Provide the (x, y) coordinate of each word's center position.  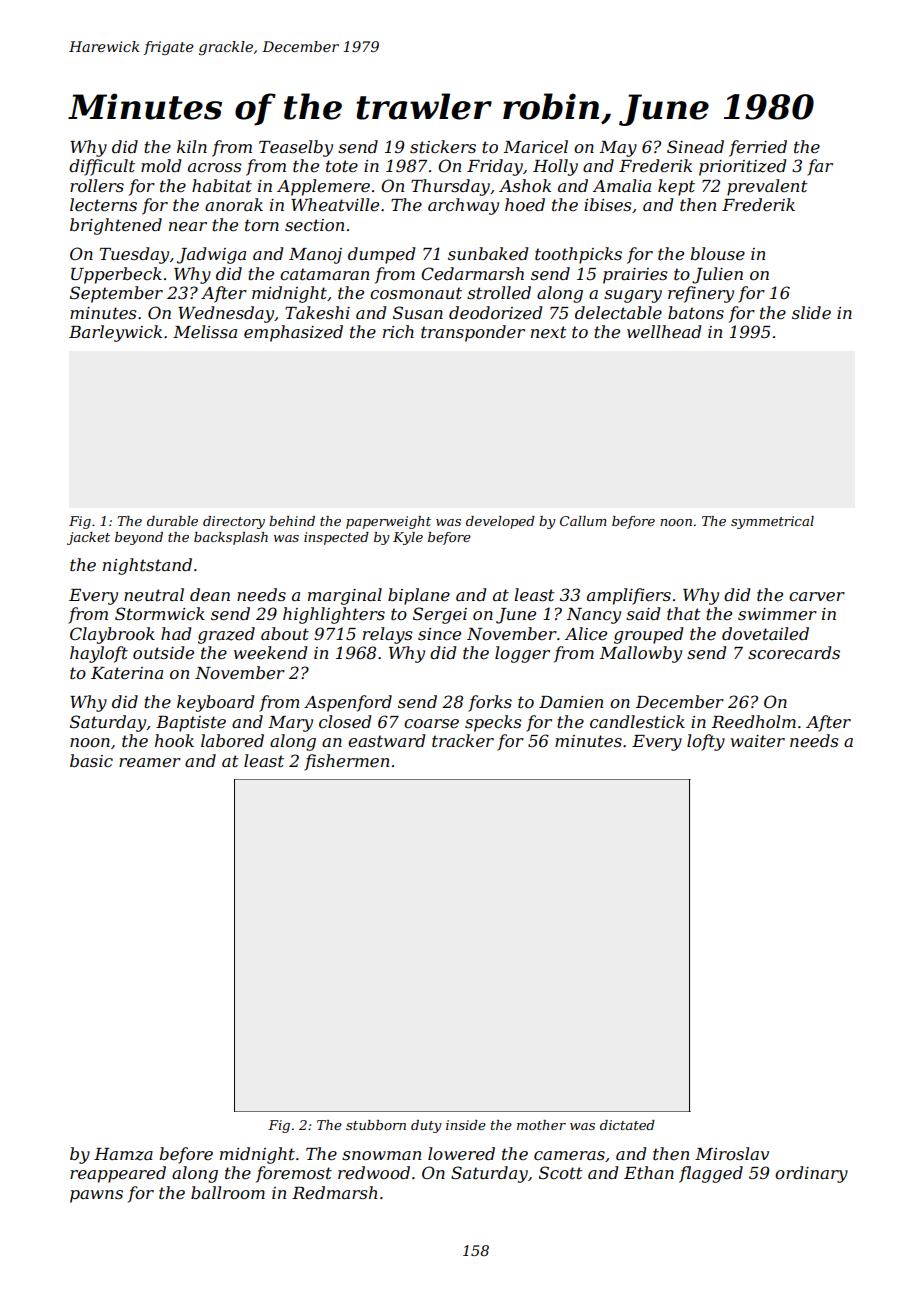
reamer (150, 762)
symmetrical (772, 522)
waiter (758, 741)
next (549, 332)
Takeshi (317, 312)
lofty (706, 742)
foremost (294, 1174)
